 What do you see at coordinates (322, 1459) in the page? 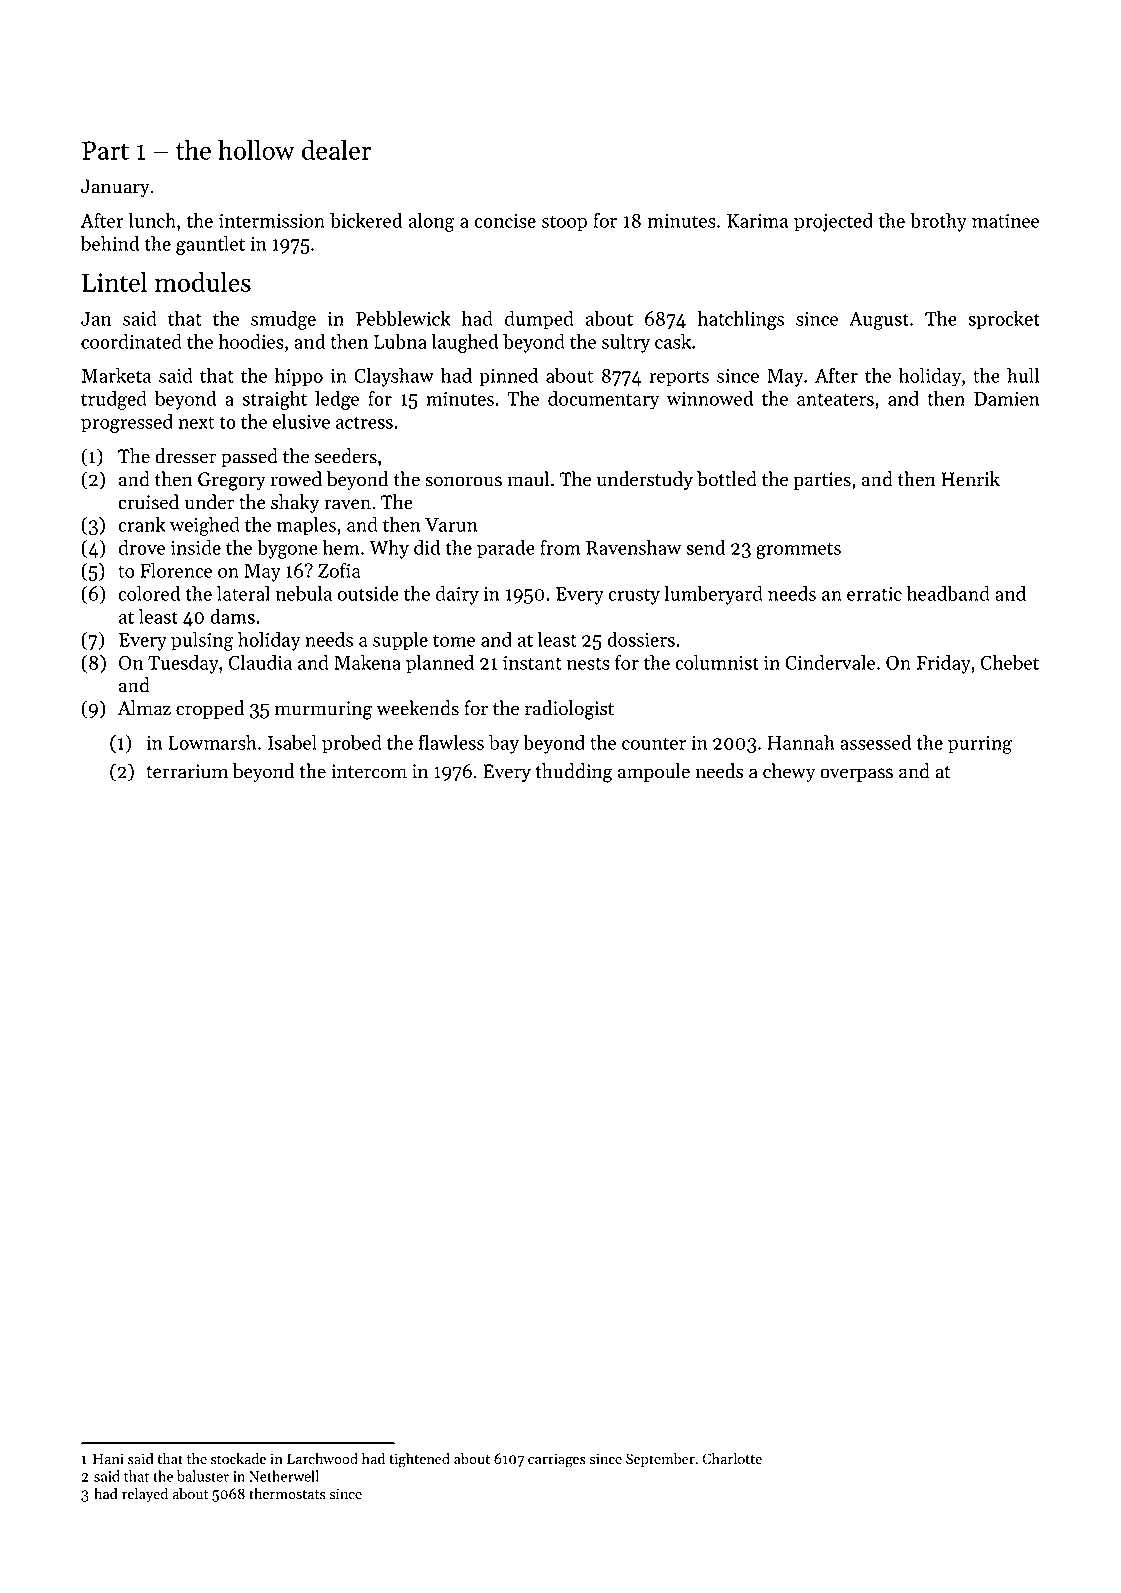
I see `Larchwood` at bounding box center [322, 1459].
